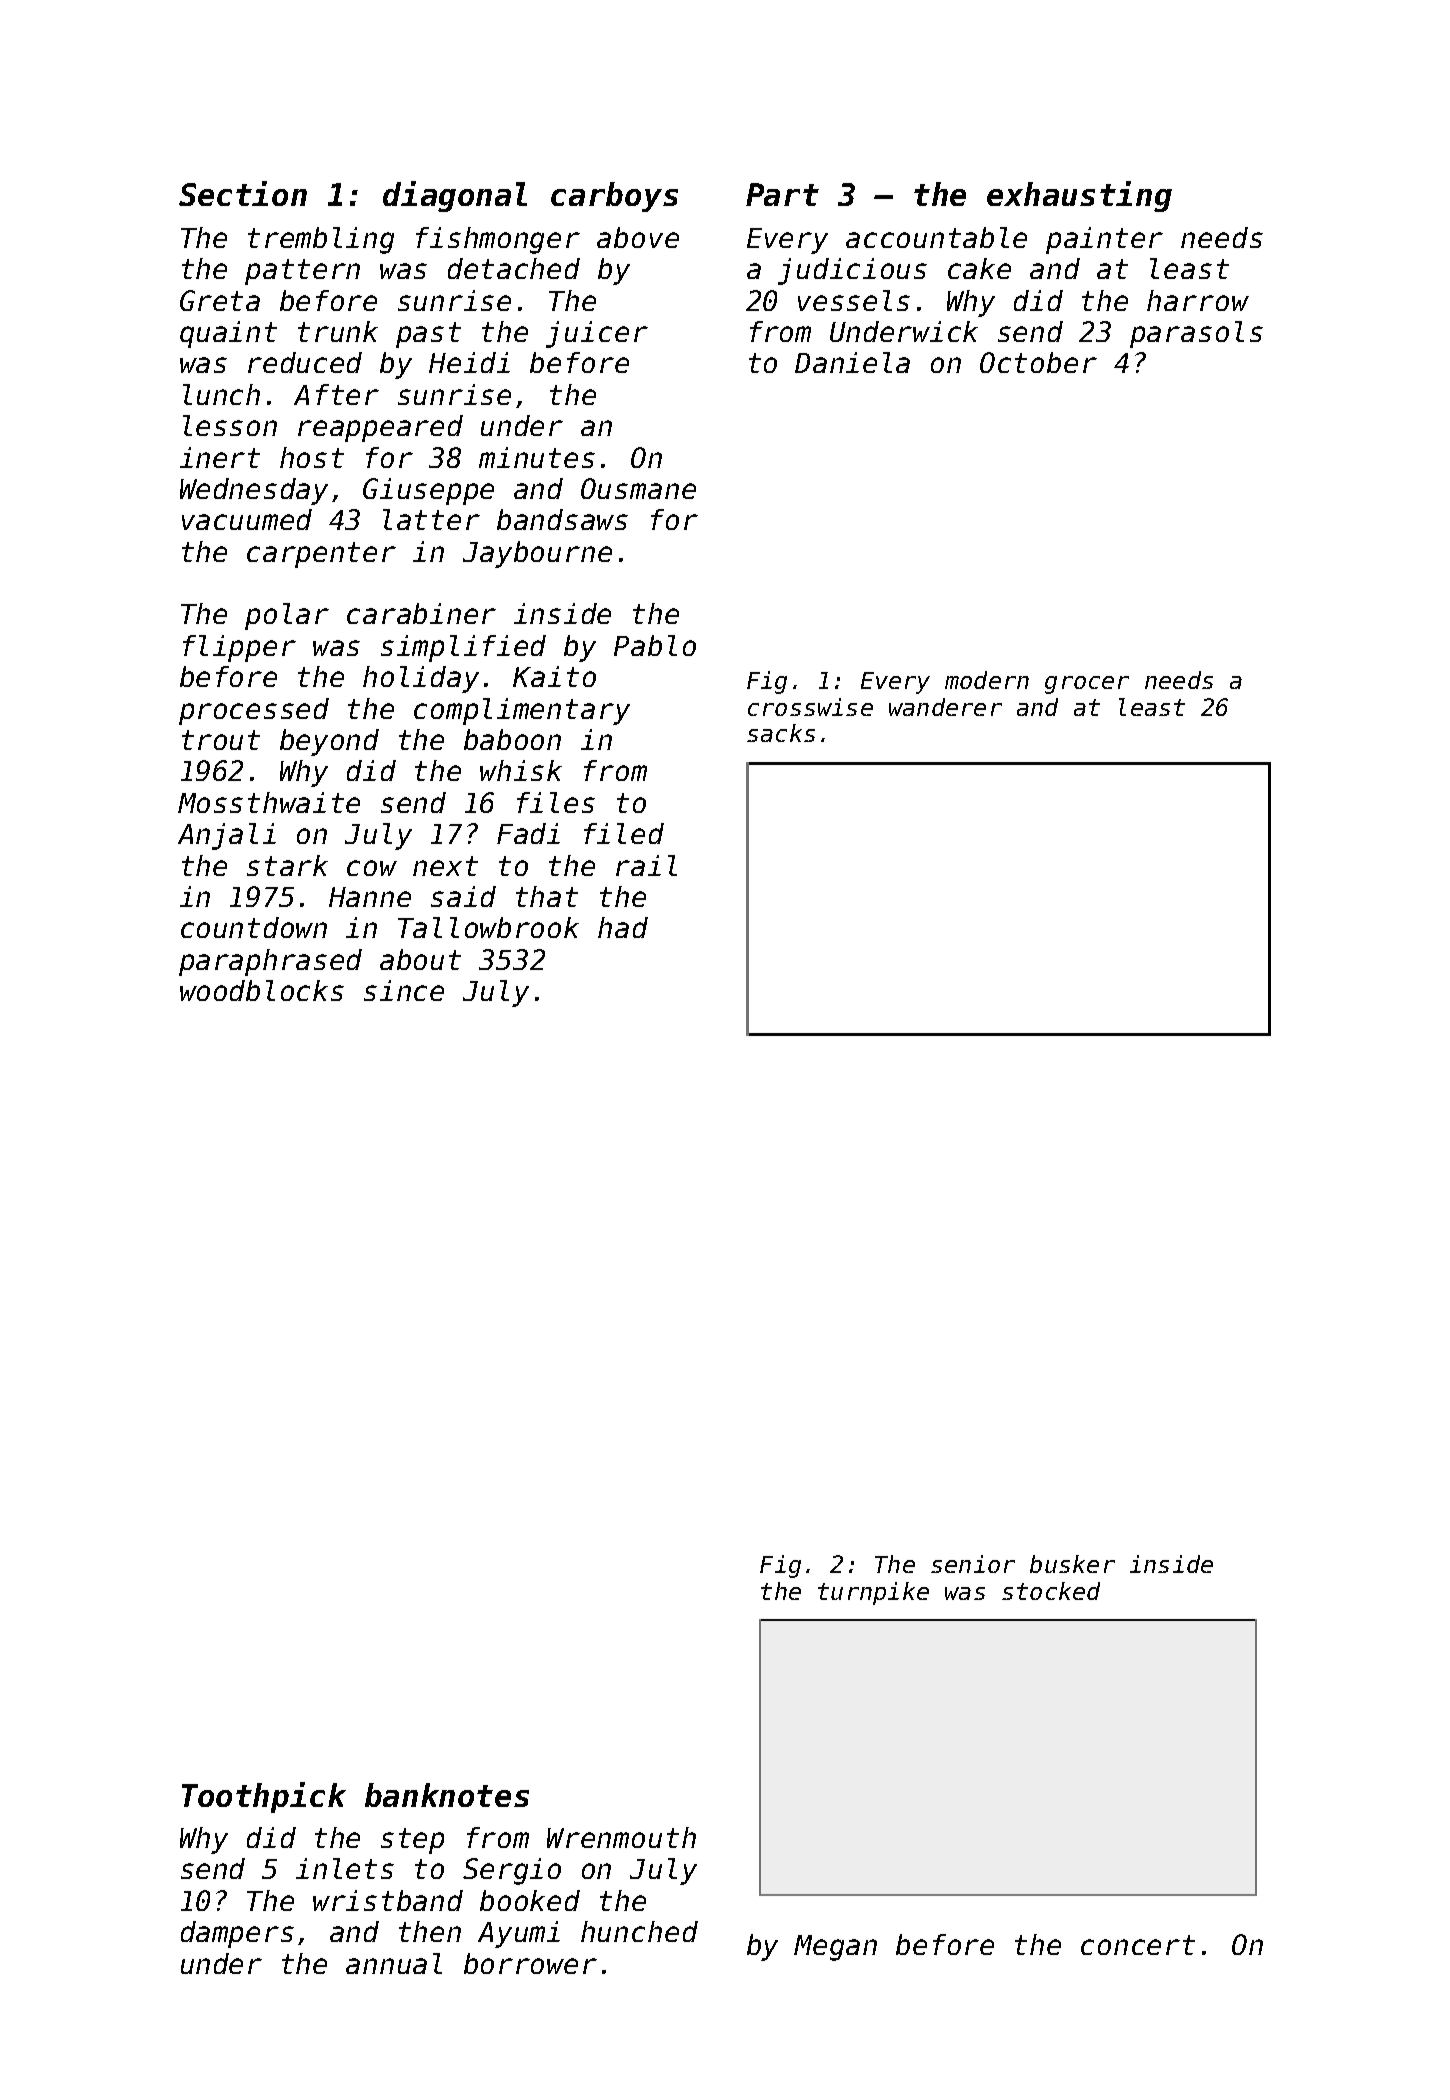 This screenshot has width=1450, height=2100. I want to click on rail, so click(646, 865).
